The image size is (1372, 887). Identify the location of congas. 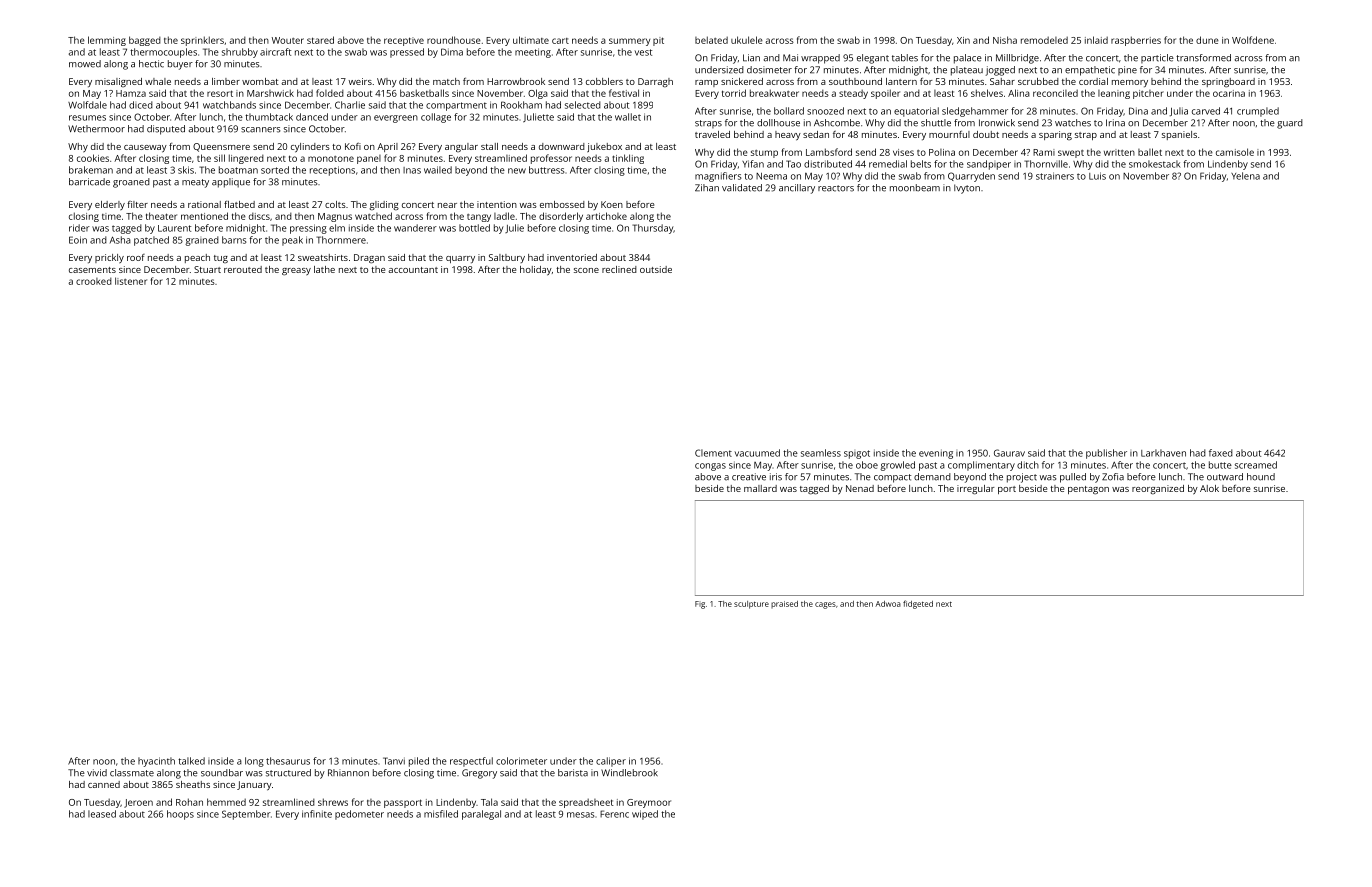
(710, 467).
